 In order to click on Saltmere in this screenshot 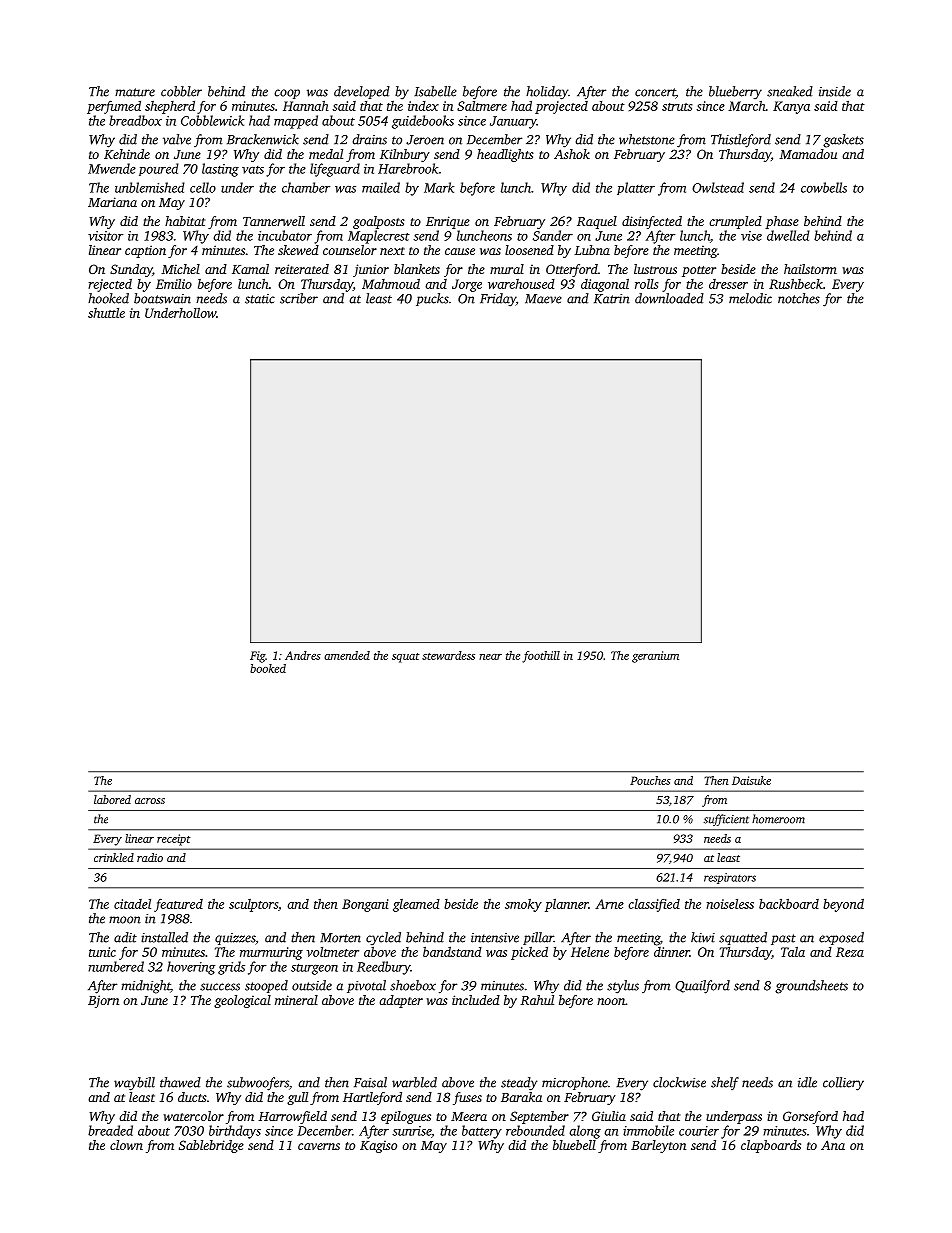, I will do `click(482, 106)`.
